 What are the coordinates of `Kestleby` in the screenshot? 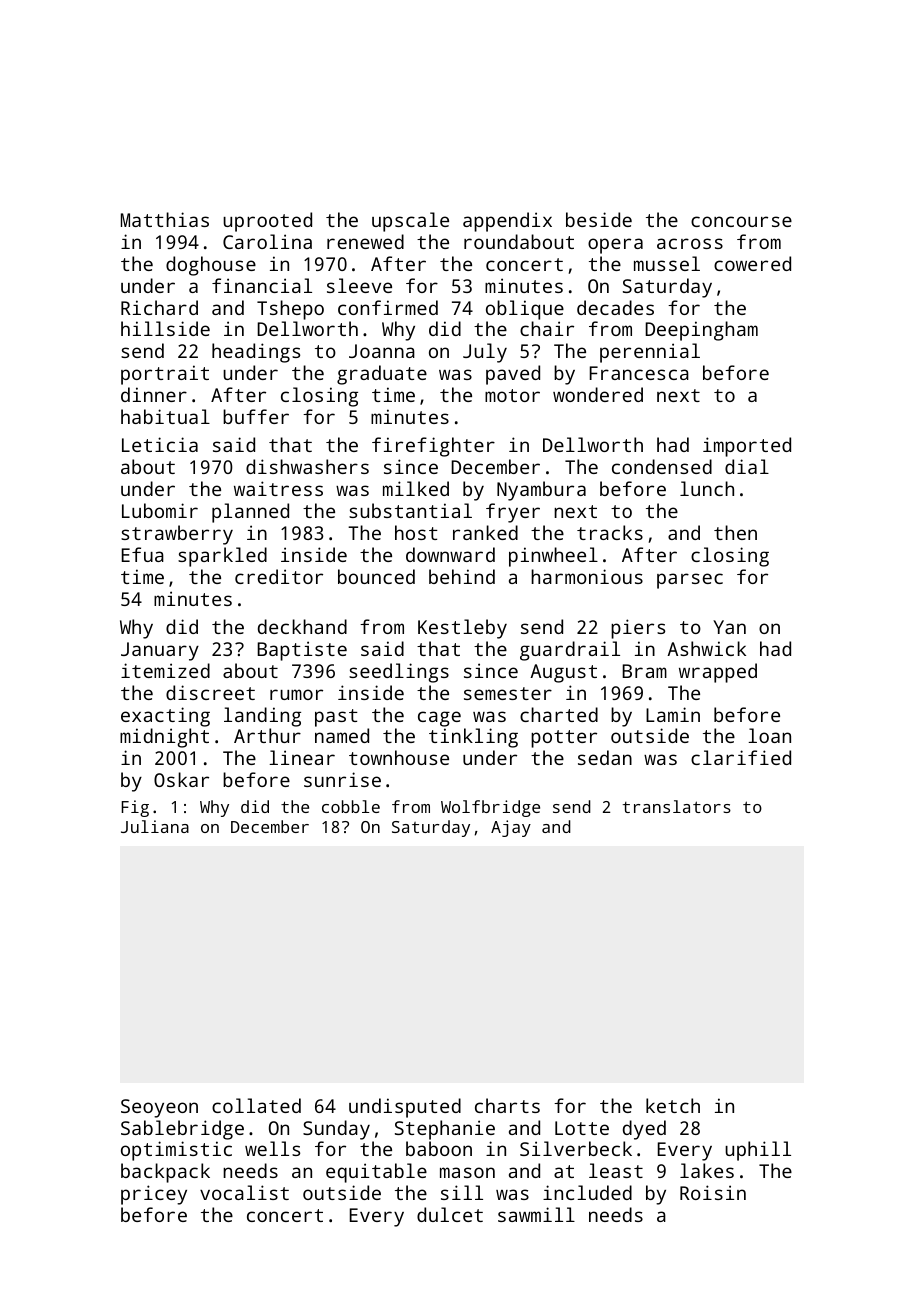 It's located at (462, 629).
